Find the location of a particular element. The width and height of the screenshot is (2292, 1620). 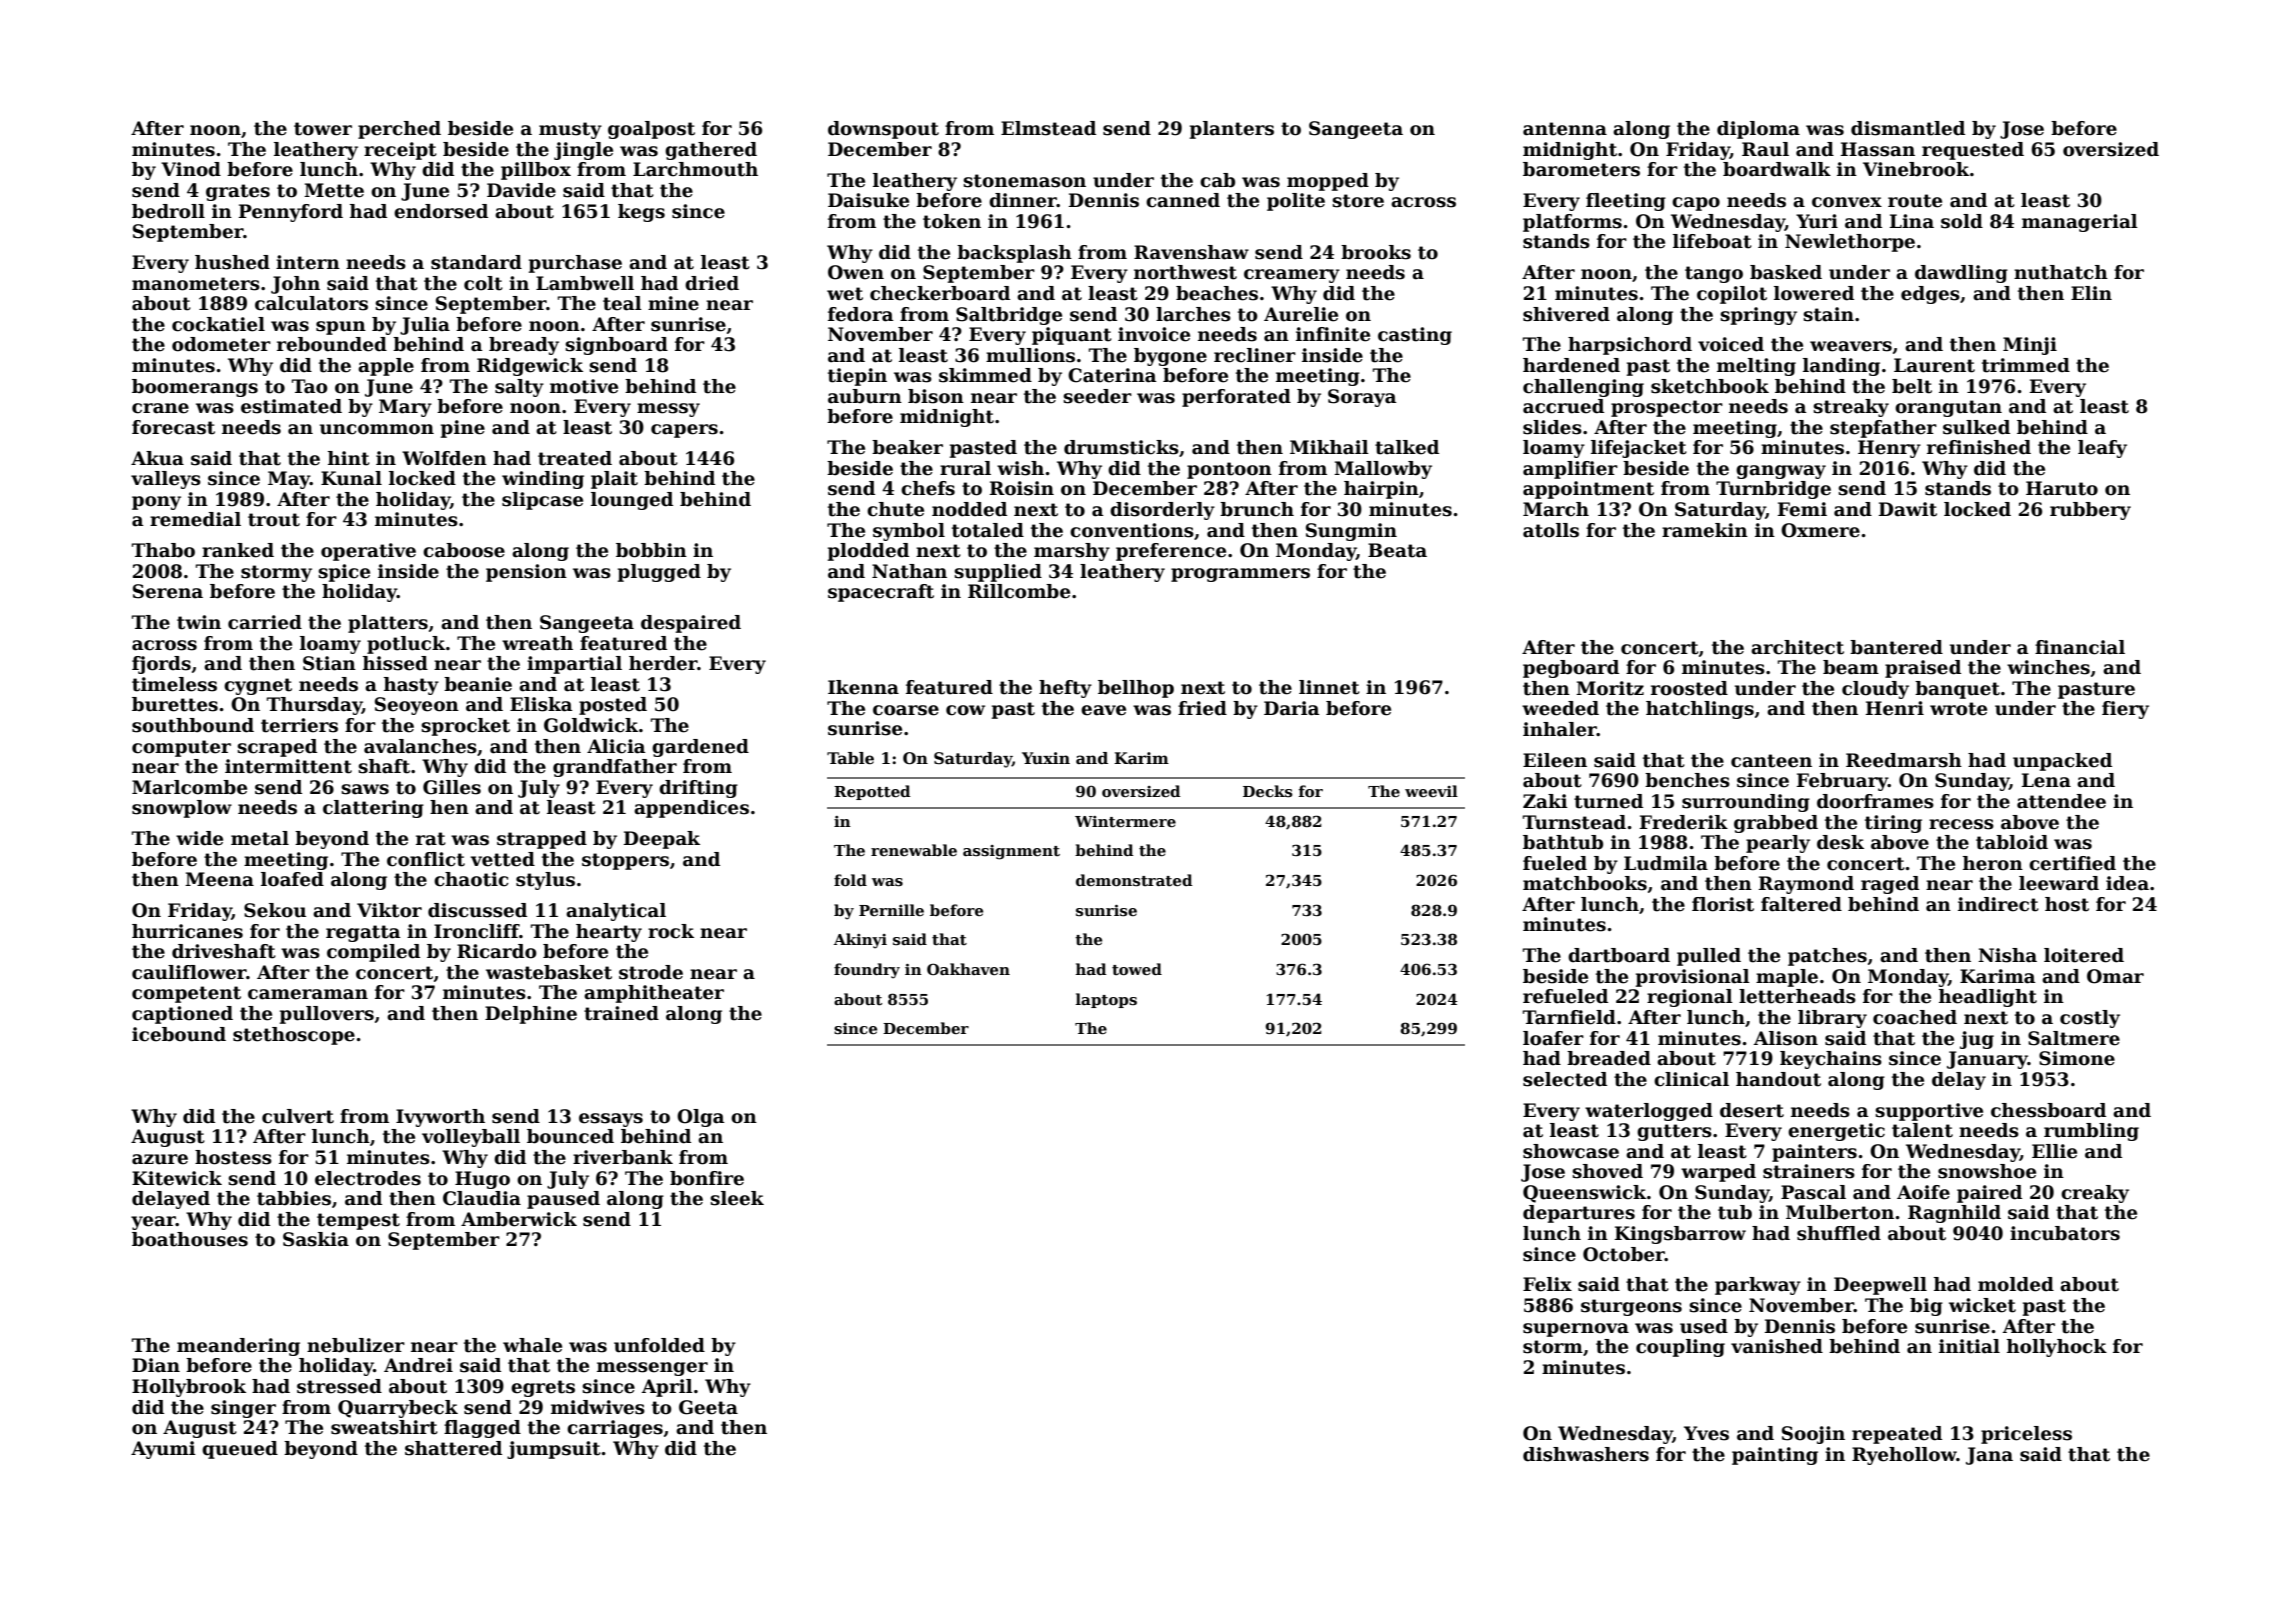

creaky is located at coordinates (2095, 1194).
